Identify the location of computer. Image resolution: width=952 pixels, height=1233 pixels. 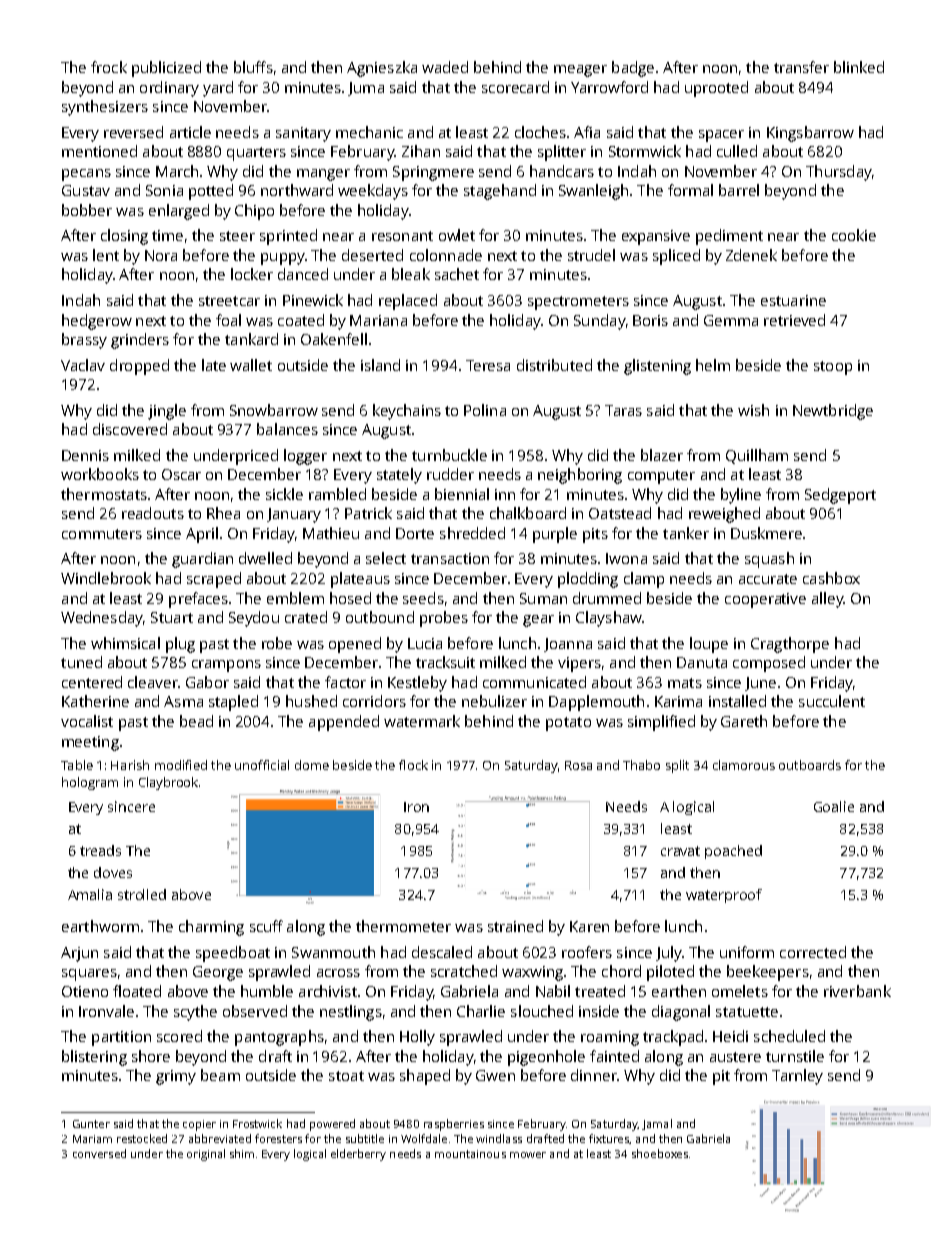
(661, 477).
